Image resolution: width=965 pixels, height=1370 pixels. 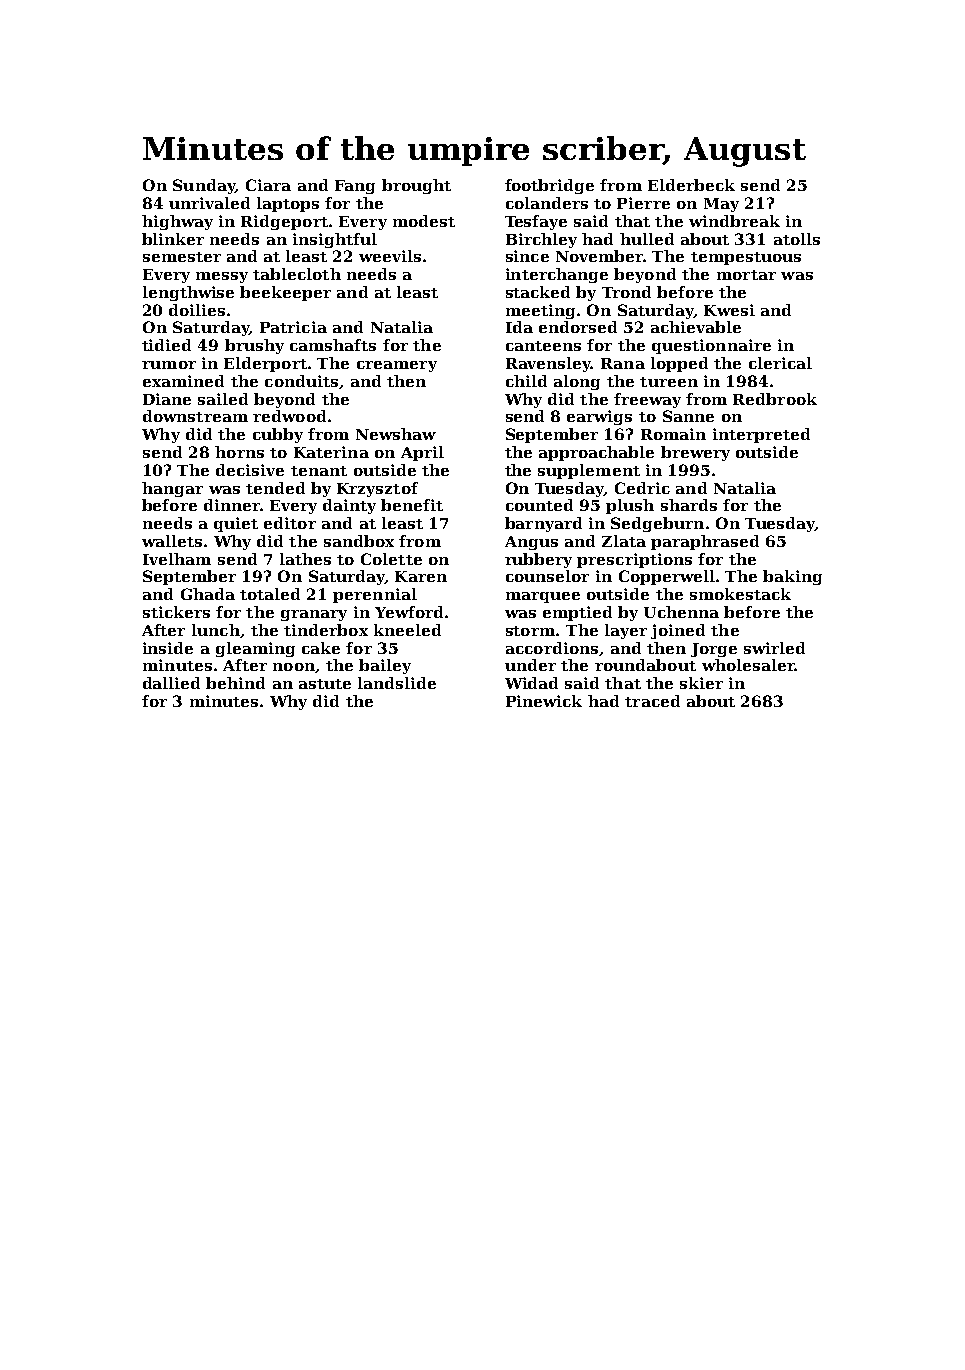 I want to click on Newshaw, so click(x=396, y=434).
